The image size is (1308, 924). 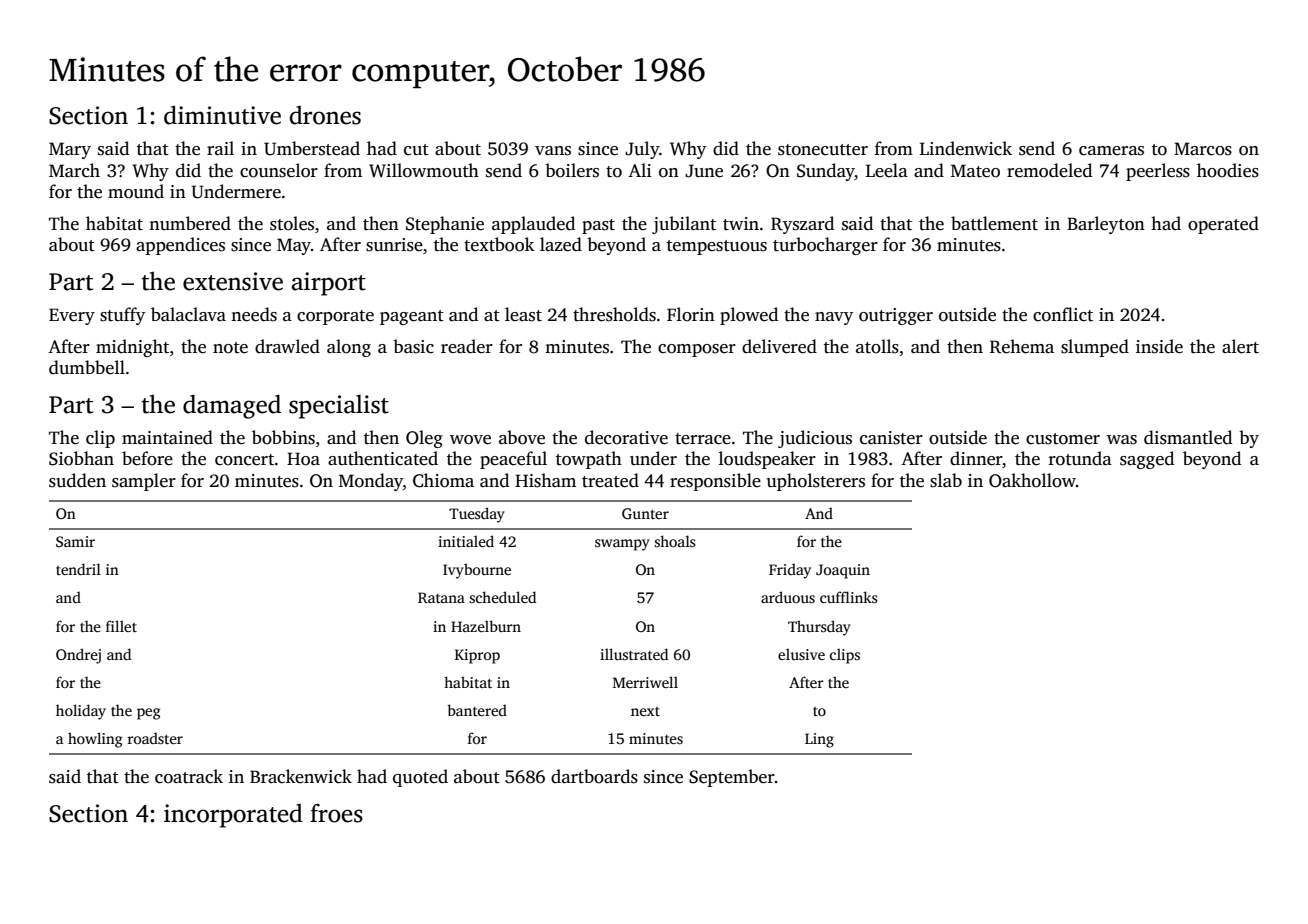 What do you see at coordinates (1188, 437) in the screenshot?
I see `dismantled` at bounding box center [1188, 437].
